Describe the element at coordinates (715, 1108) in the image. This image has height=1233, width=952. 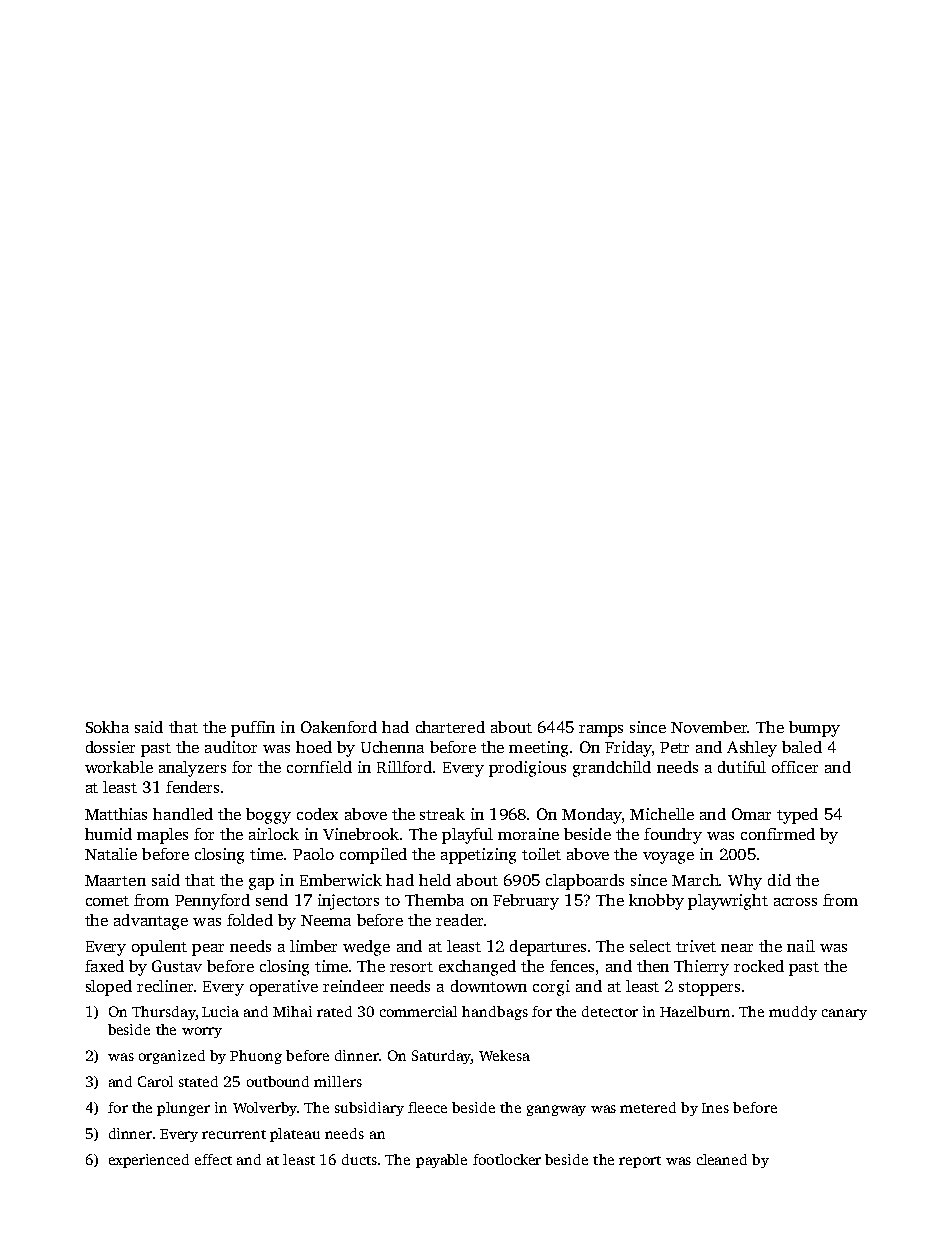
I see `Ines` at that location.
